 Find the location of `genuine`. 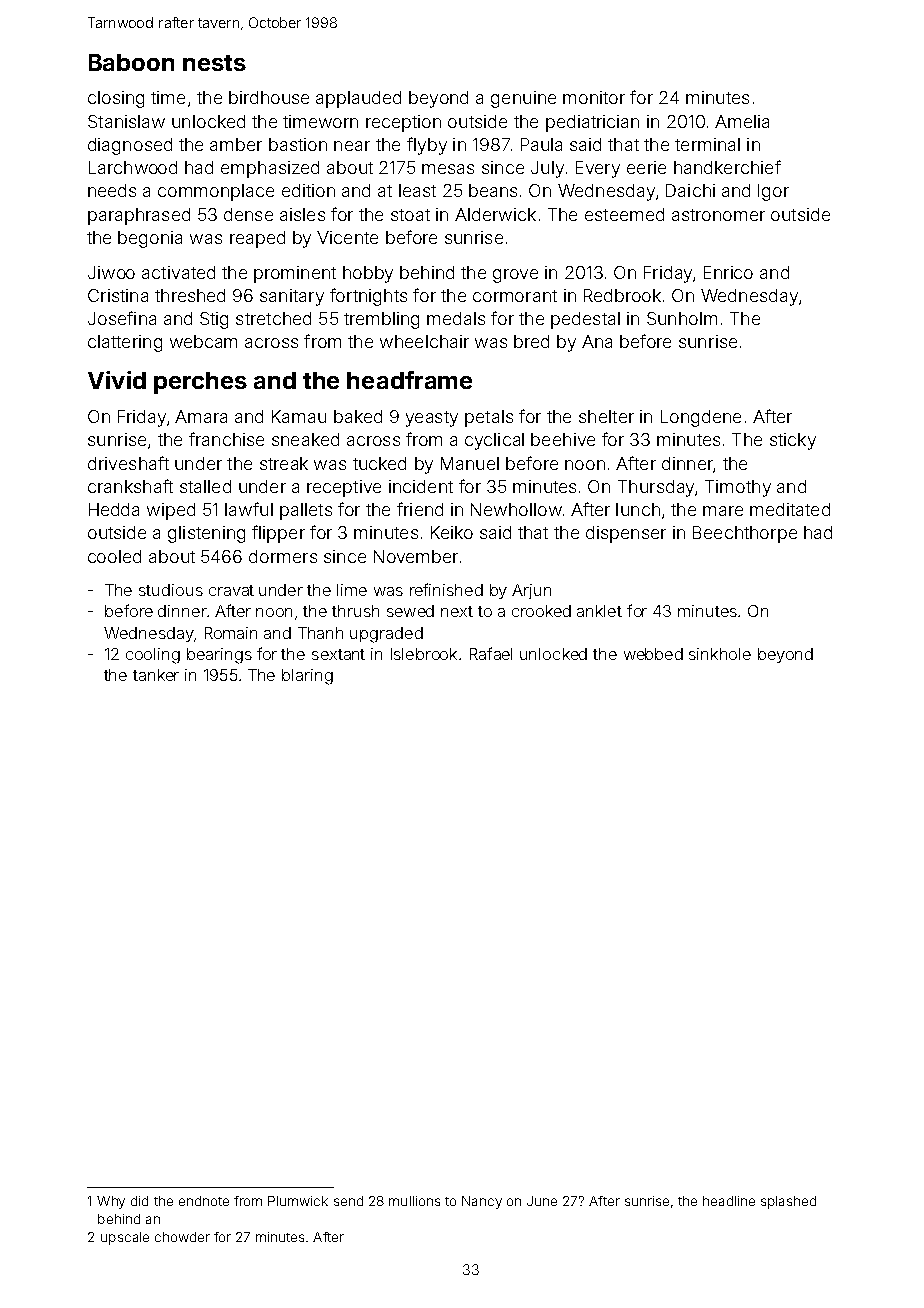

genuine is located at coordinates (523, 99).
